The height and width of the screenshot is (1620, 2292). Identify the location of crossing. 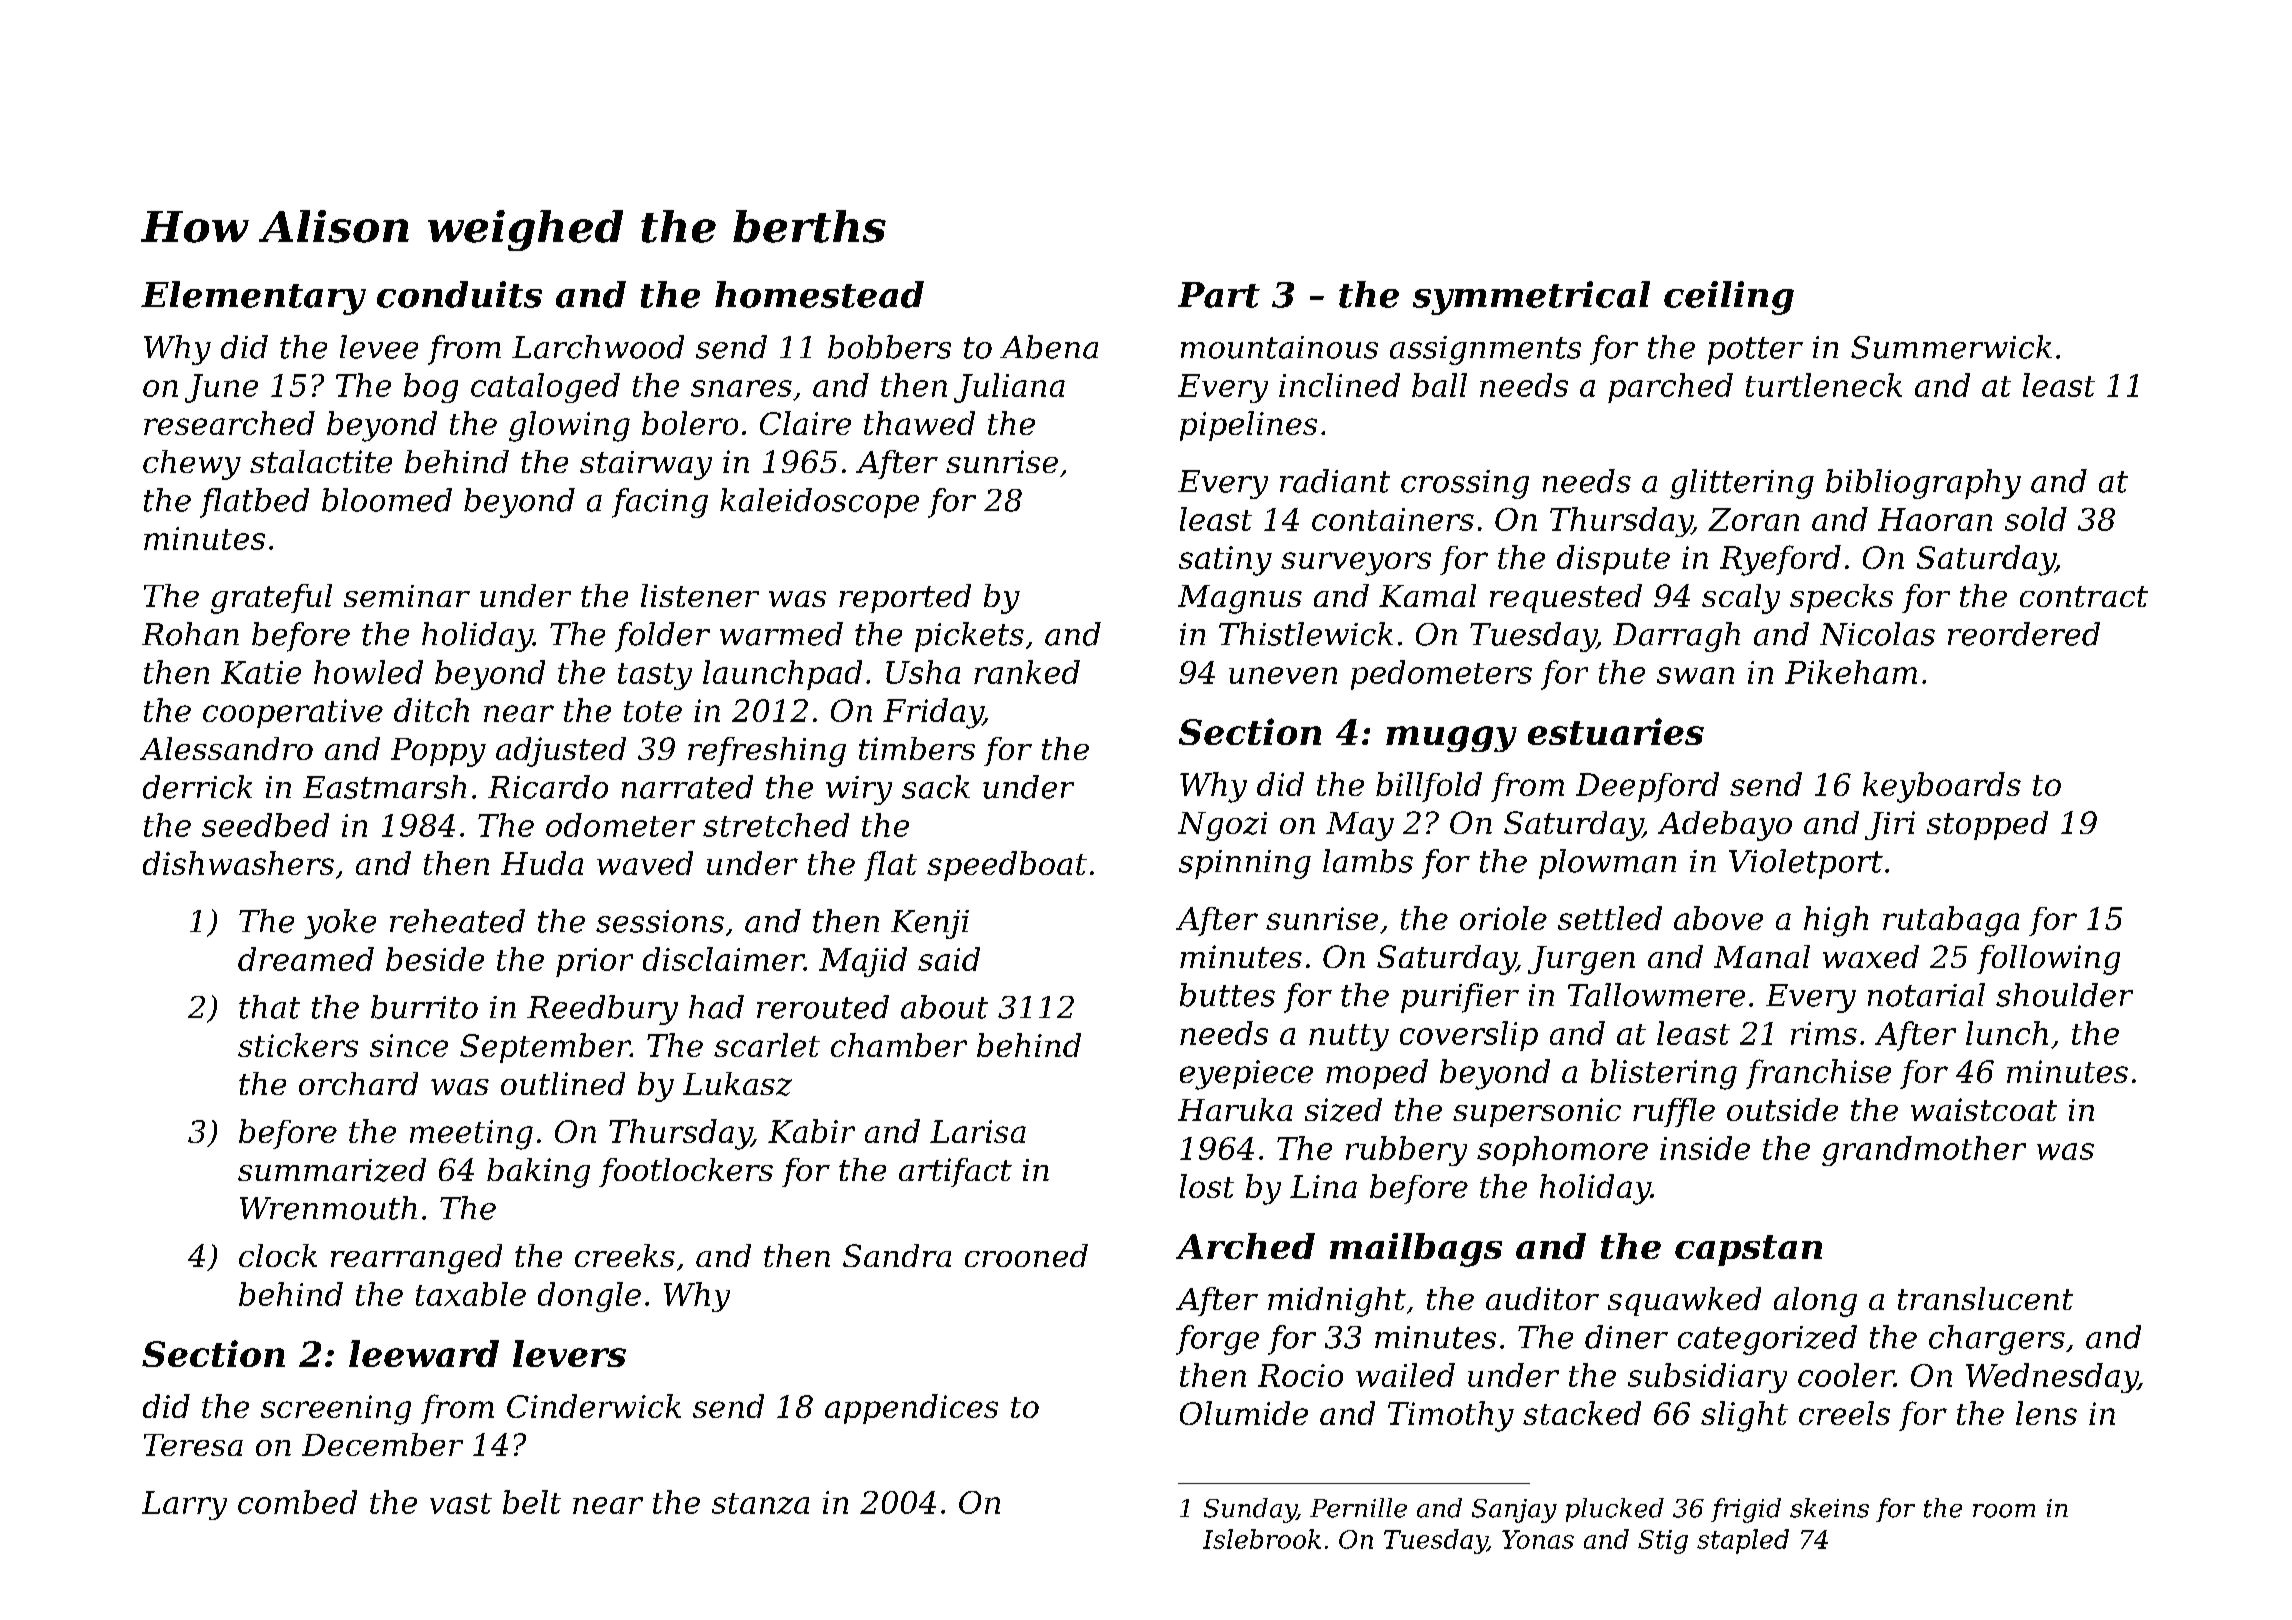
(1465, 484).
